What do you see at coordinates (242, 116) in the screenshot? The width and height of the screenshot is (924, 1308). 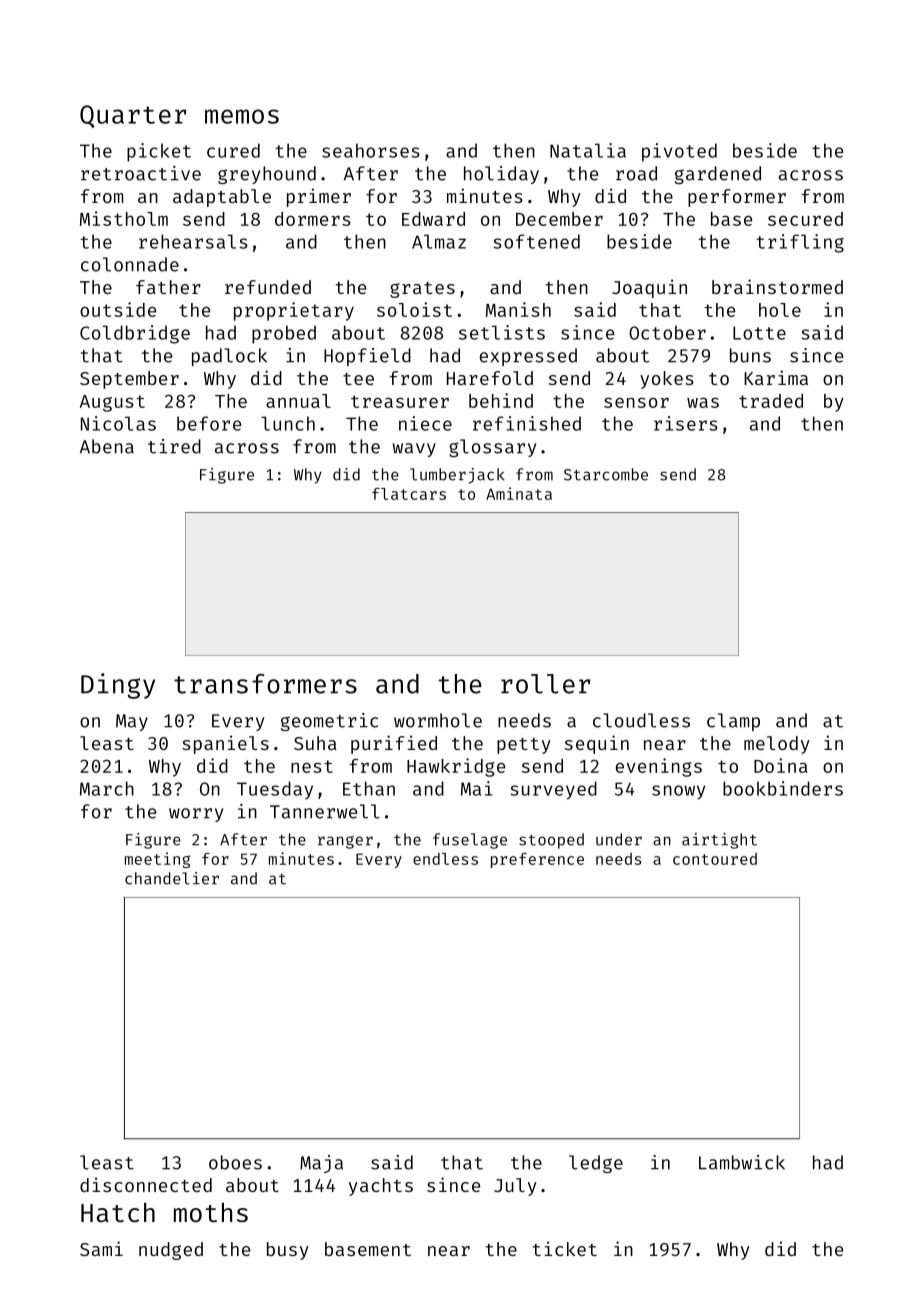 I see `memos` at bounding box center [242, 116].
